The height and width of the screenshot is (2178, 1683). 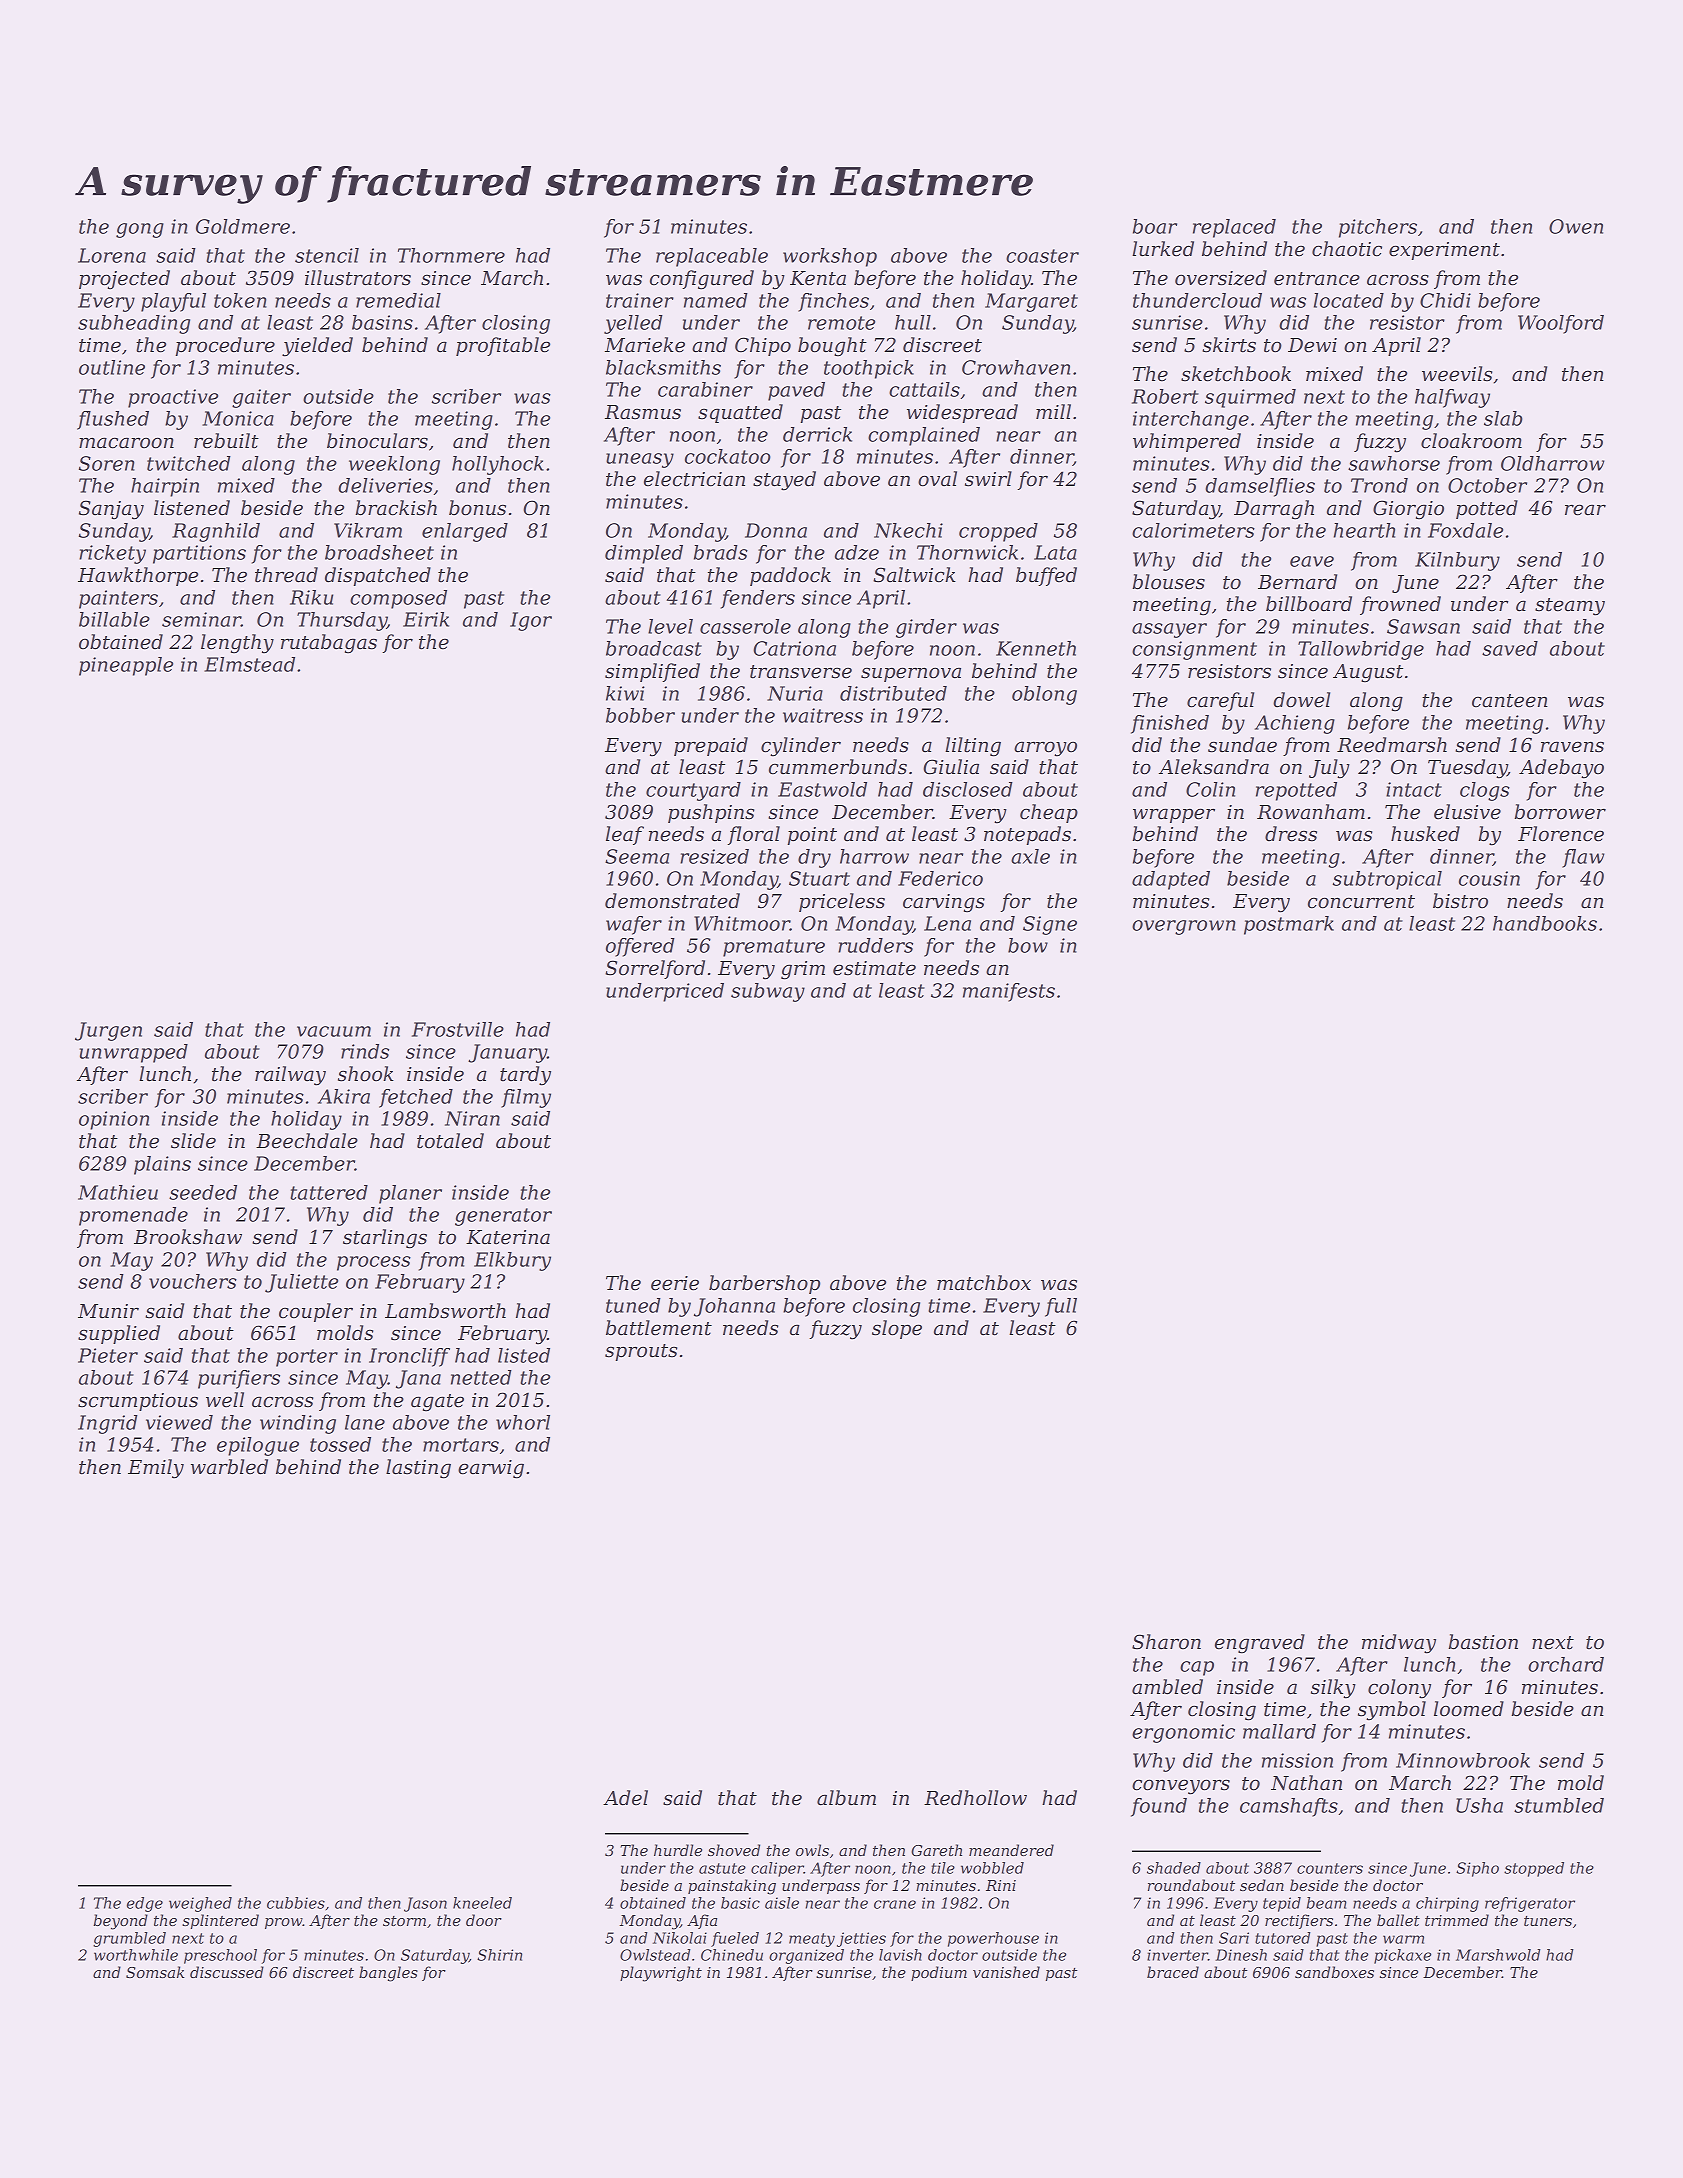 What do you see at coordinates (1042, 256) in the screenshot?
I see `coaster` at bounding box center [1042, 256].
